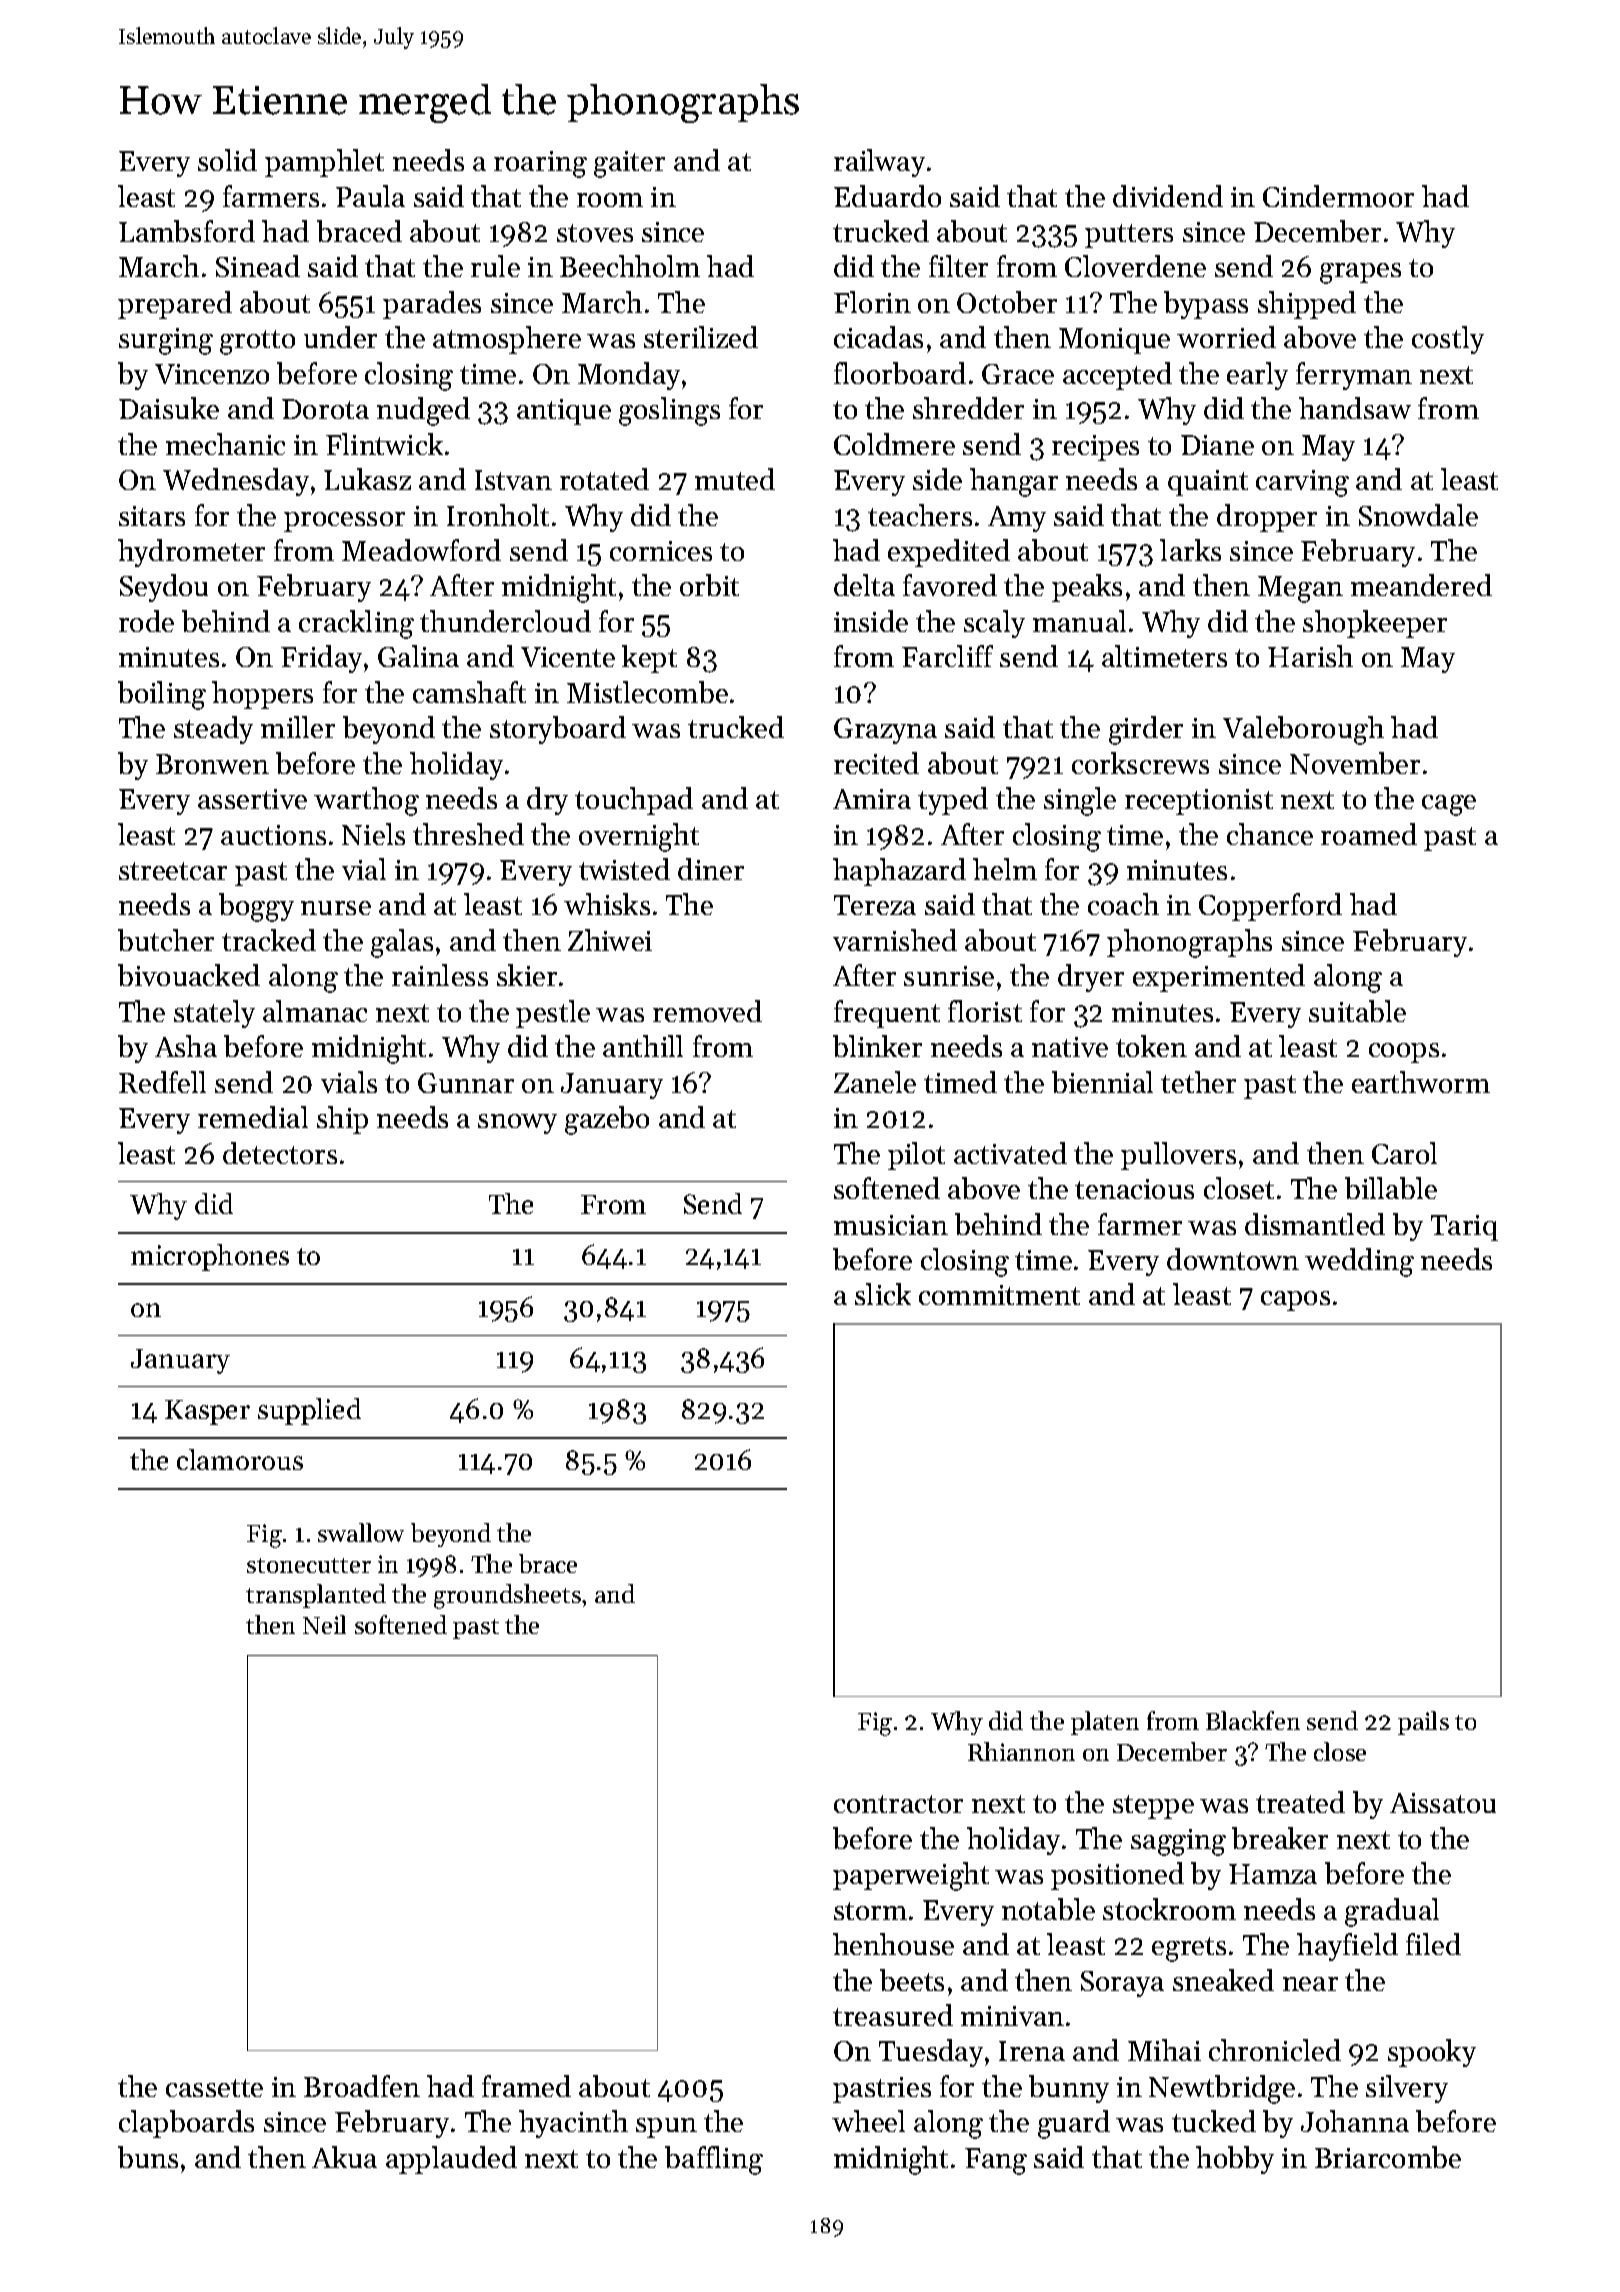 The width and height of the page is (1620, 2292). What do you see at coordinates (1219, 978) in the page?
I see `experimented` at bounding box center [1219, 978].
